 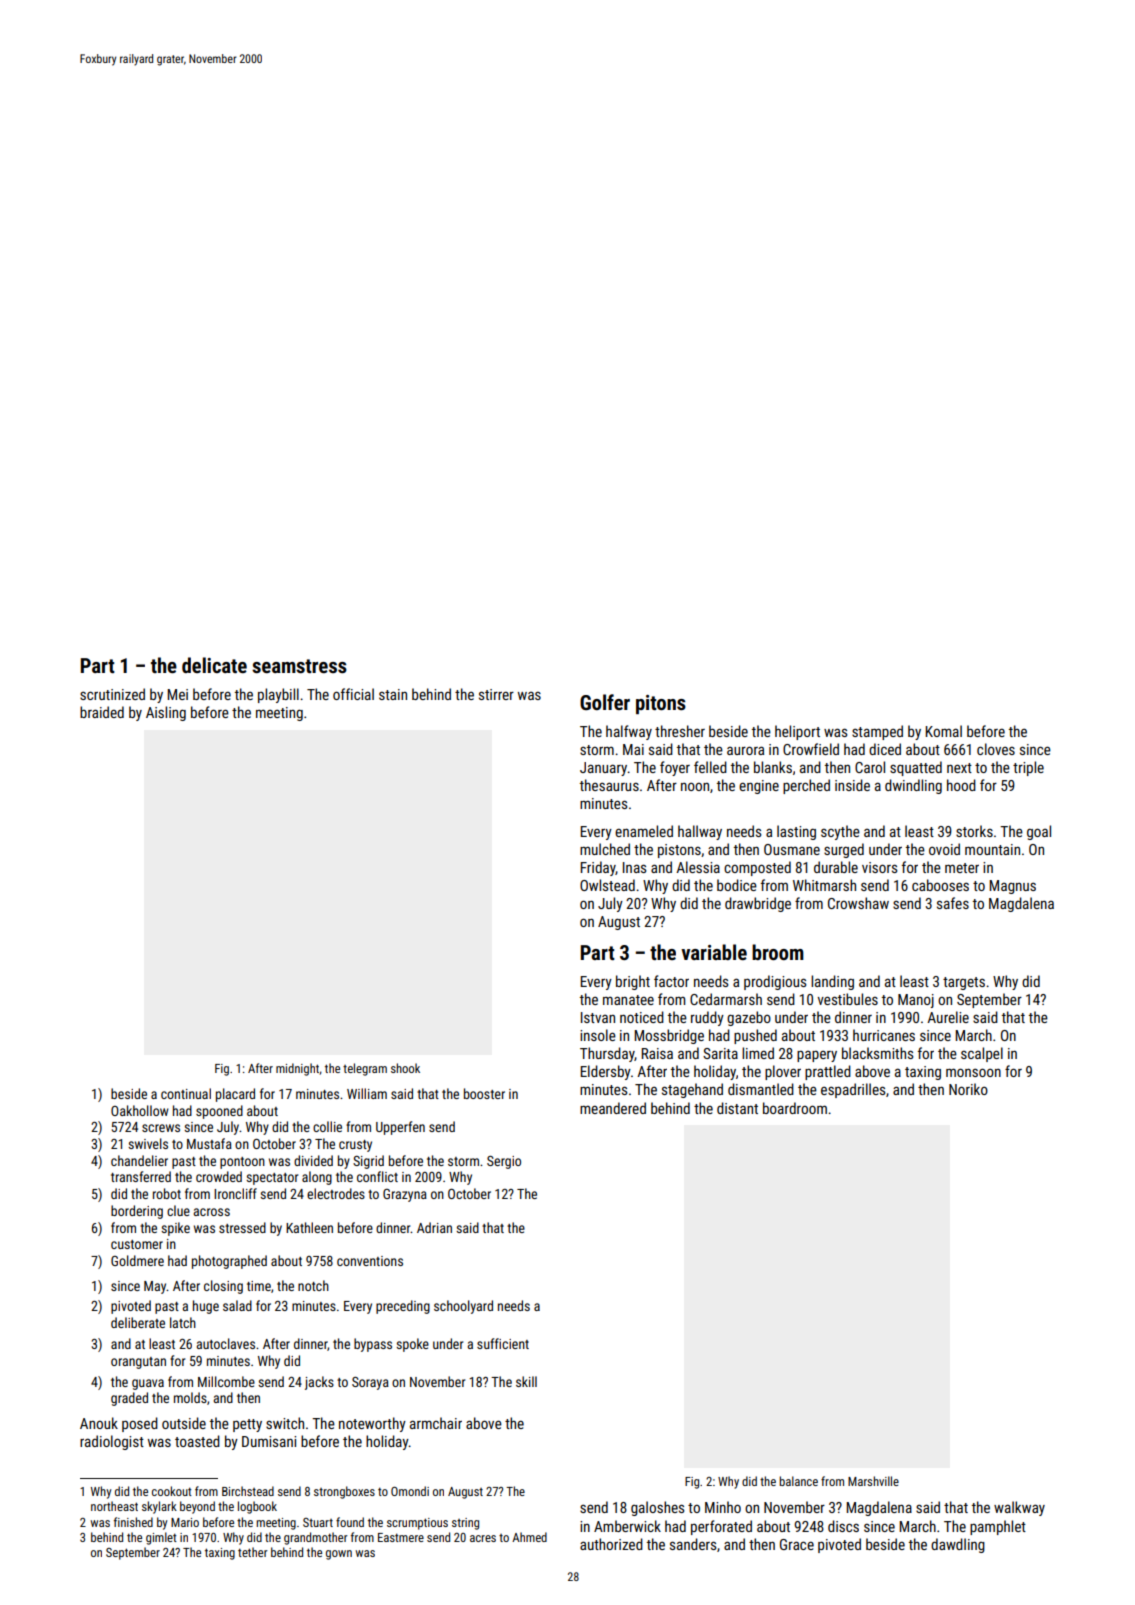 What do you see at coordinates (611, 1544) in the document?
I see `authorized` at bounding box center [611, 1544].
